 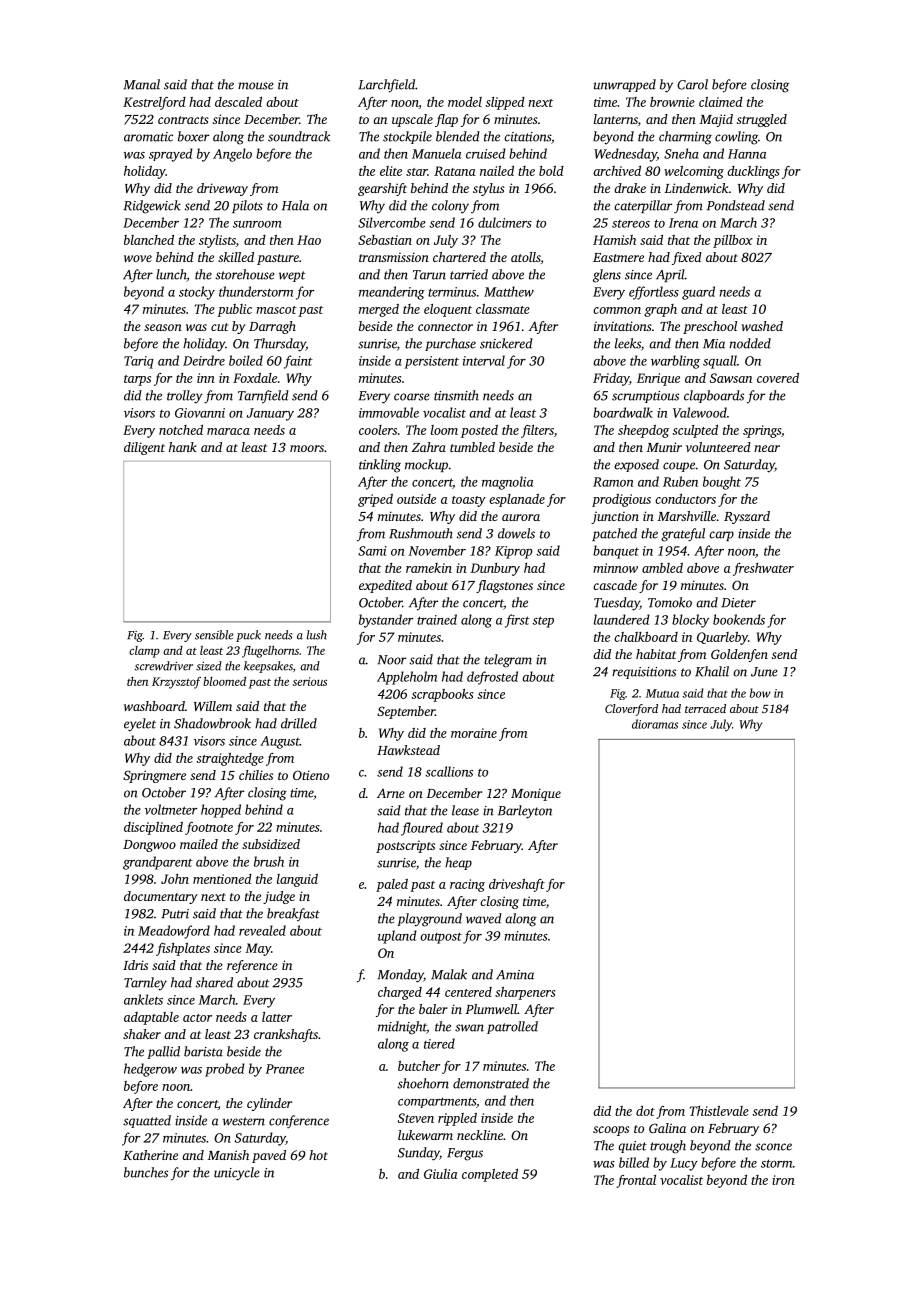 What do you see at coordinates (662, 568) in the image?
I see `ambled` at bounding box center [662, 568].
